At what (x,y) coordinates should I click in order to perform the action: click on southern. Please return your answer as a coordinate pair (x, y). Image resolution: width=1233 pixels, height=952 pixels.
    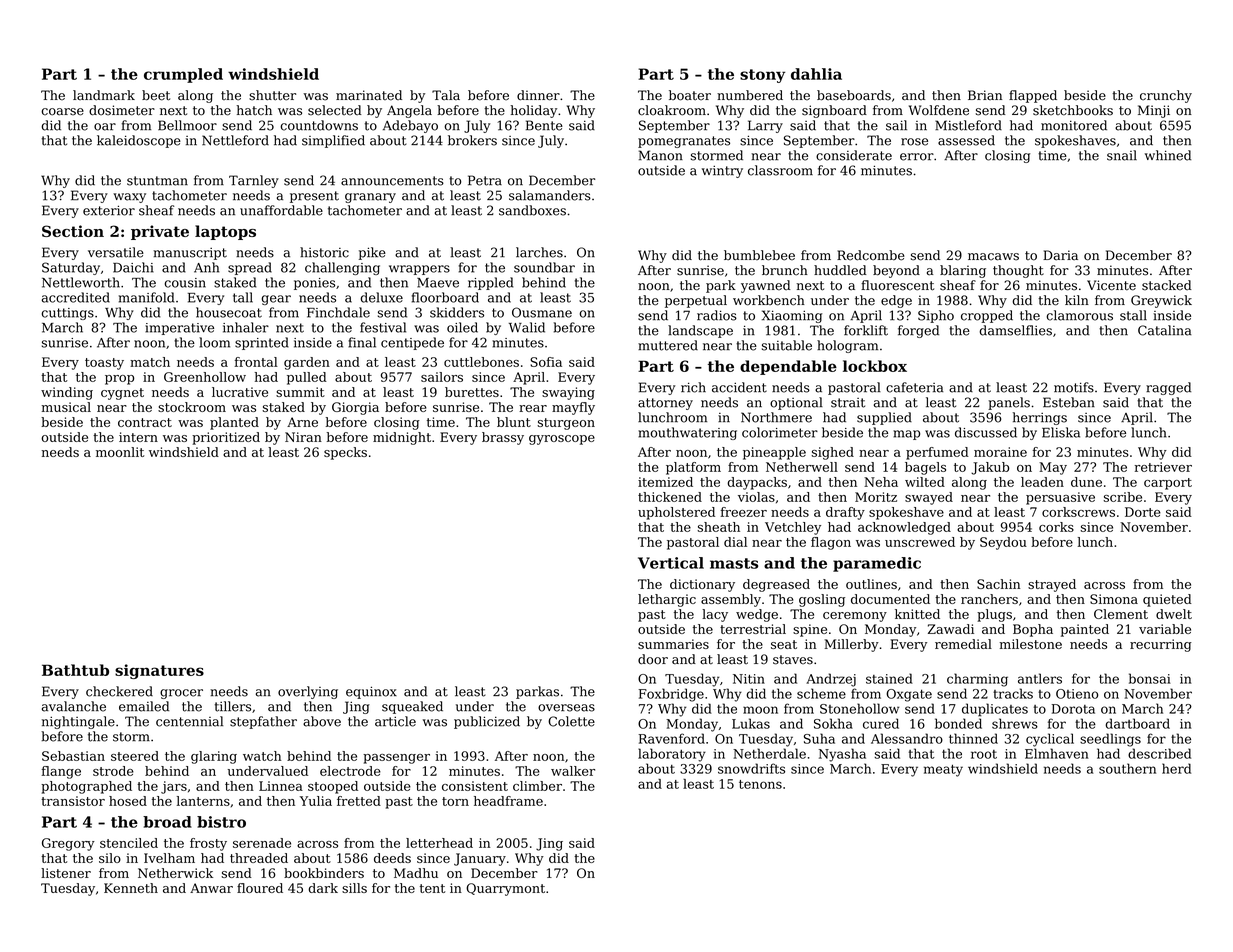
    Looking at the image, I should click on (1127, 768).
